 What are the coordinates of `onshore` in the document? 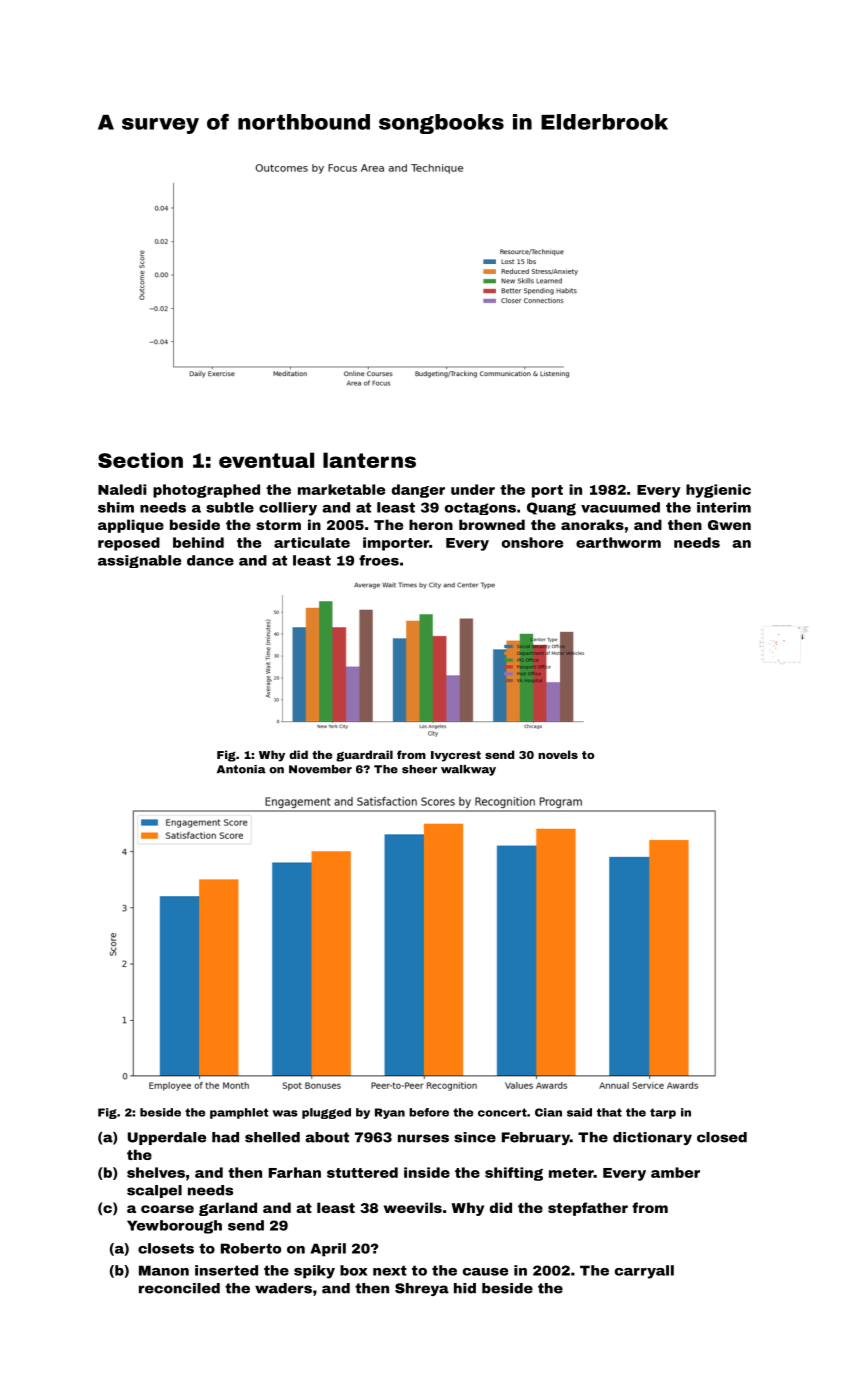 It's located at (532, 542).
